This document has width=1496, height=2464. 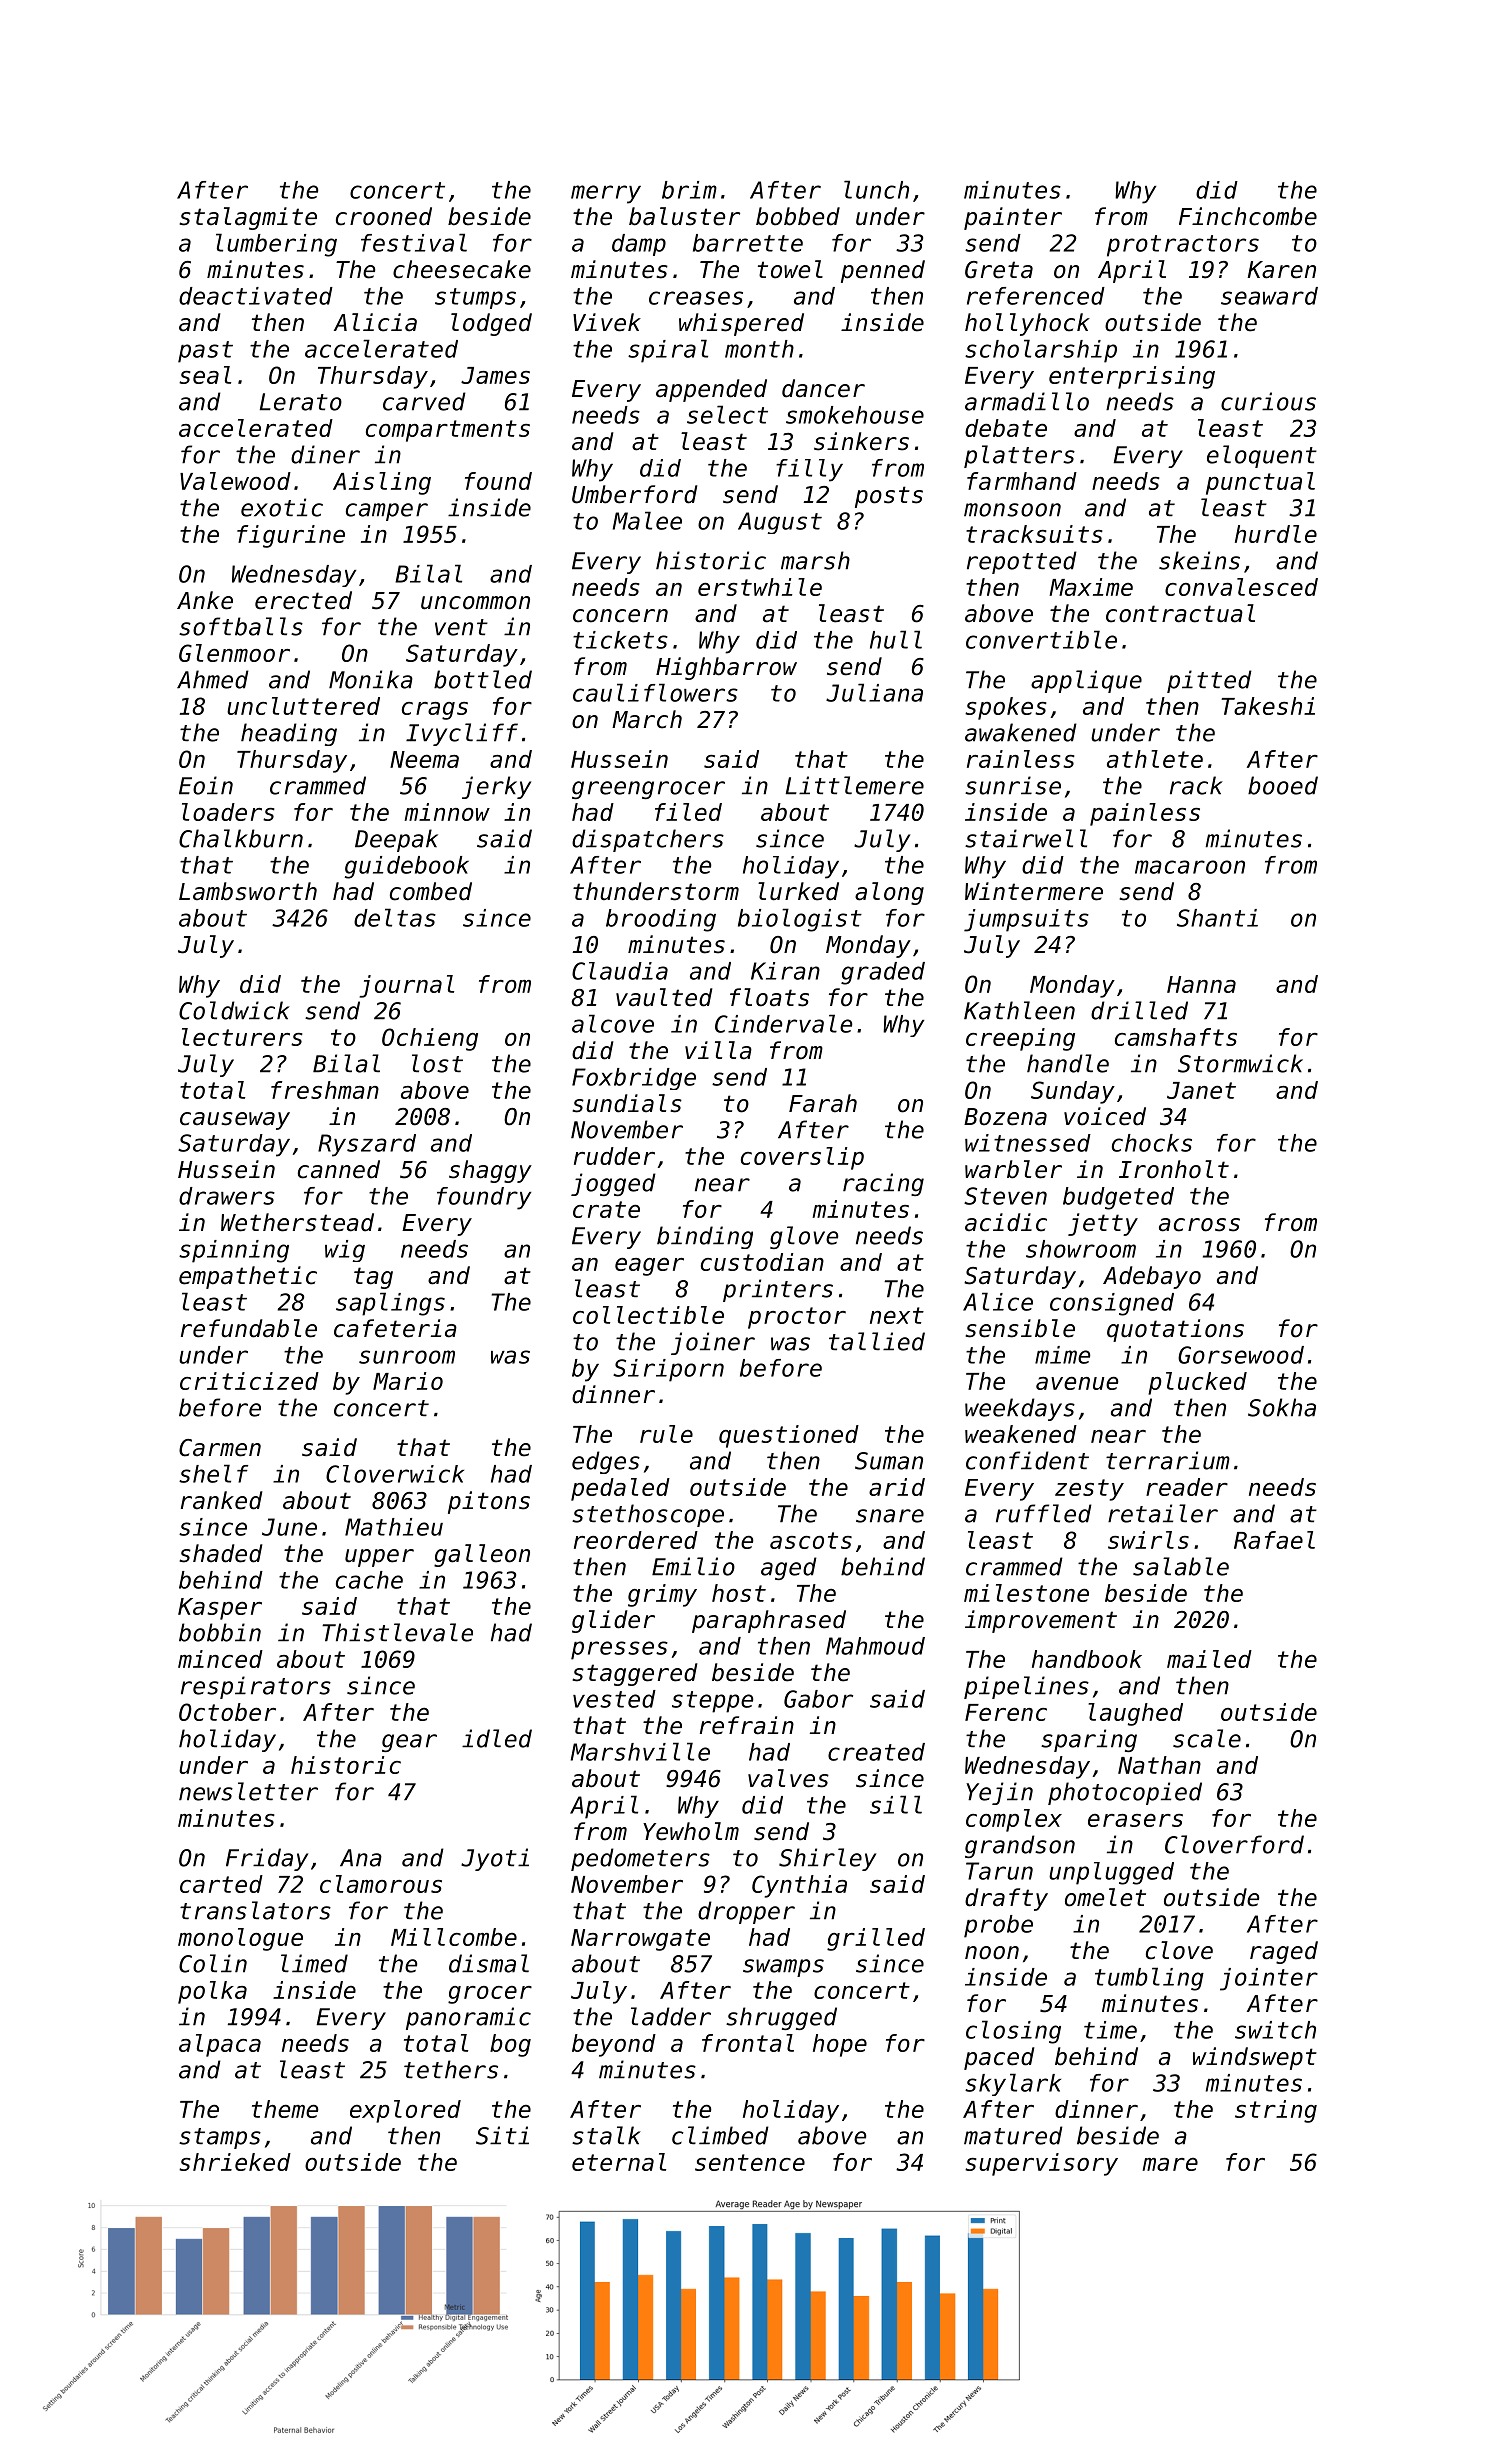 What do you see at coordinates (235, 481) in the document?
I see `Valewood` at bounding box center [235, 481].
